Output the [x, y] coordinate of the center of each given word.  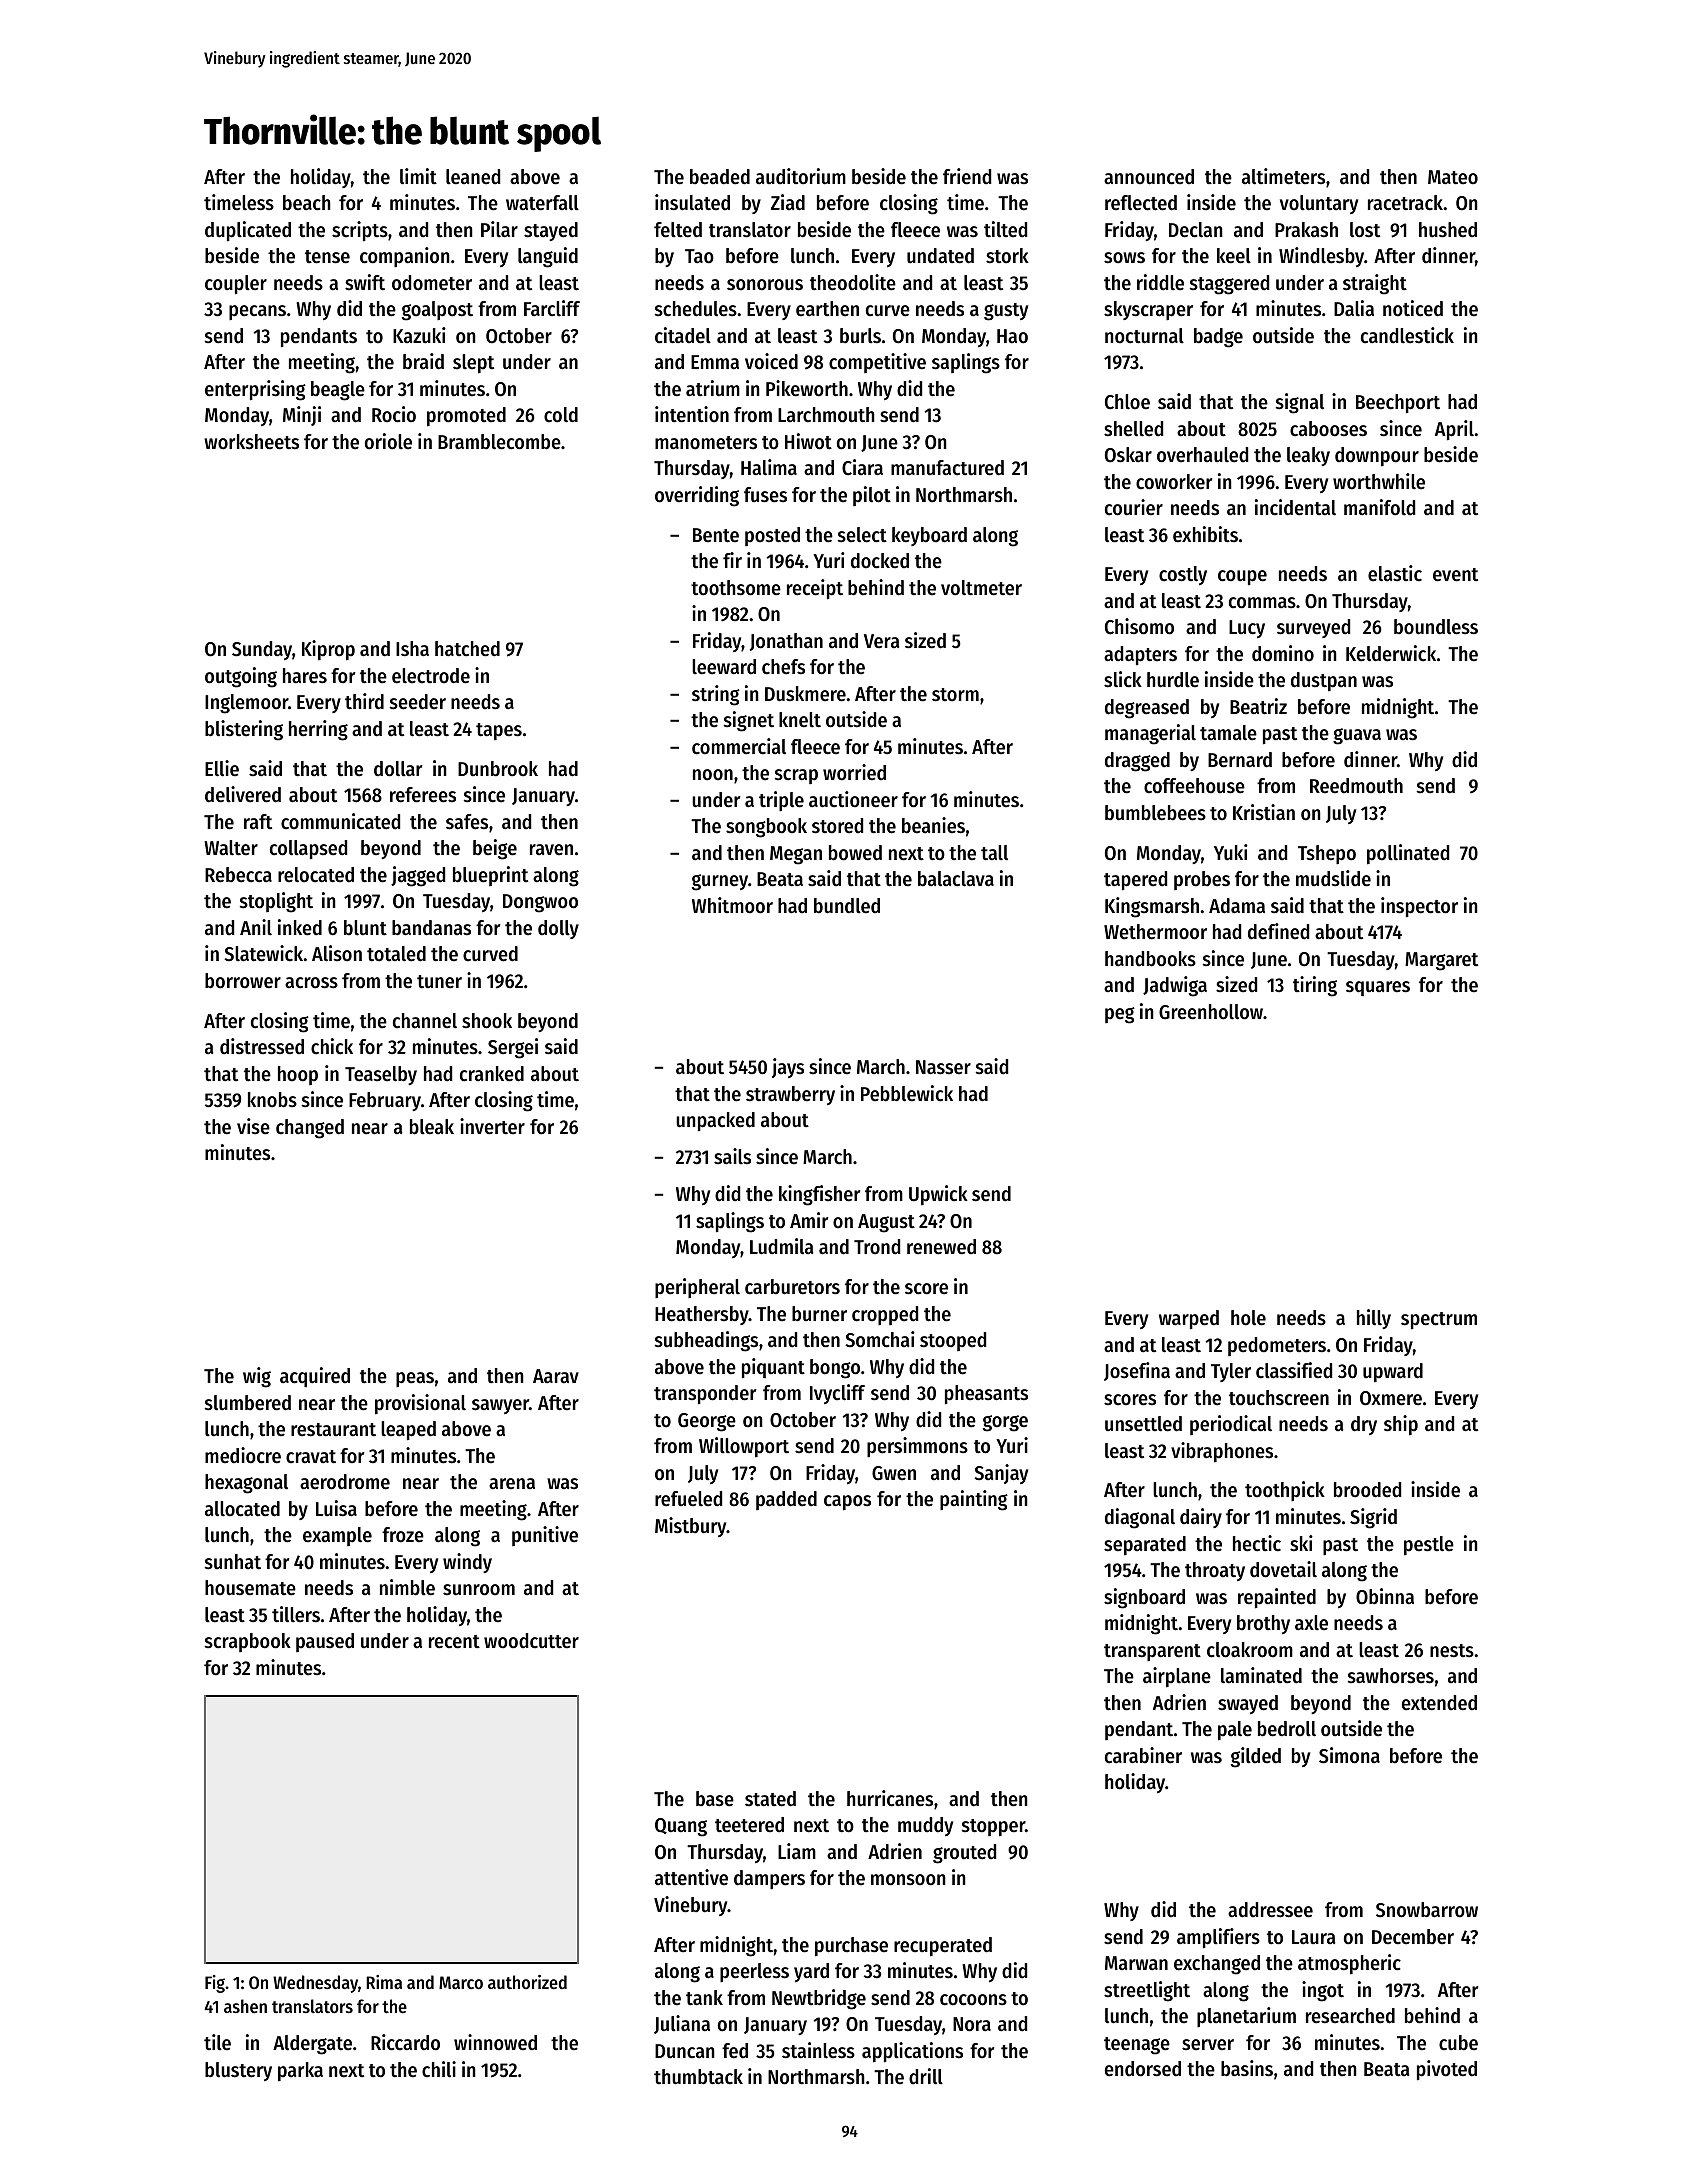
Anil [256, 927]
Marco [461, 1982]
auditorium [801, 176]
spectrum [1439, 1321]
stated [770, 1799]
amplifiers [1218, 1938]
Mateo [1453, 177]
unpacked [715, 1122]
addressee [1270, 1910]
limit [418, 176]
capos [847, 1503]
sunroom [479, 1590]
